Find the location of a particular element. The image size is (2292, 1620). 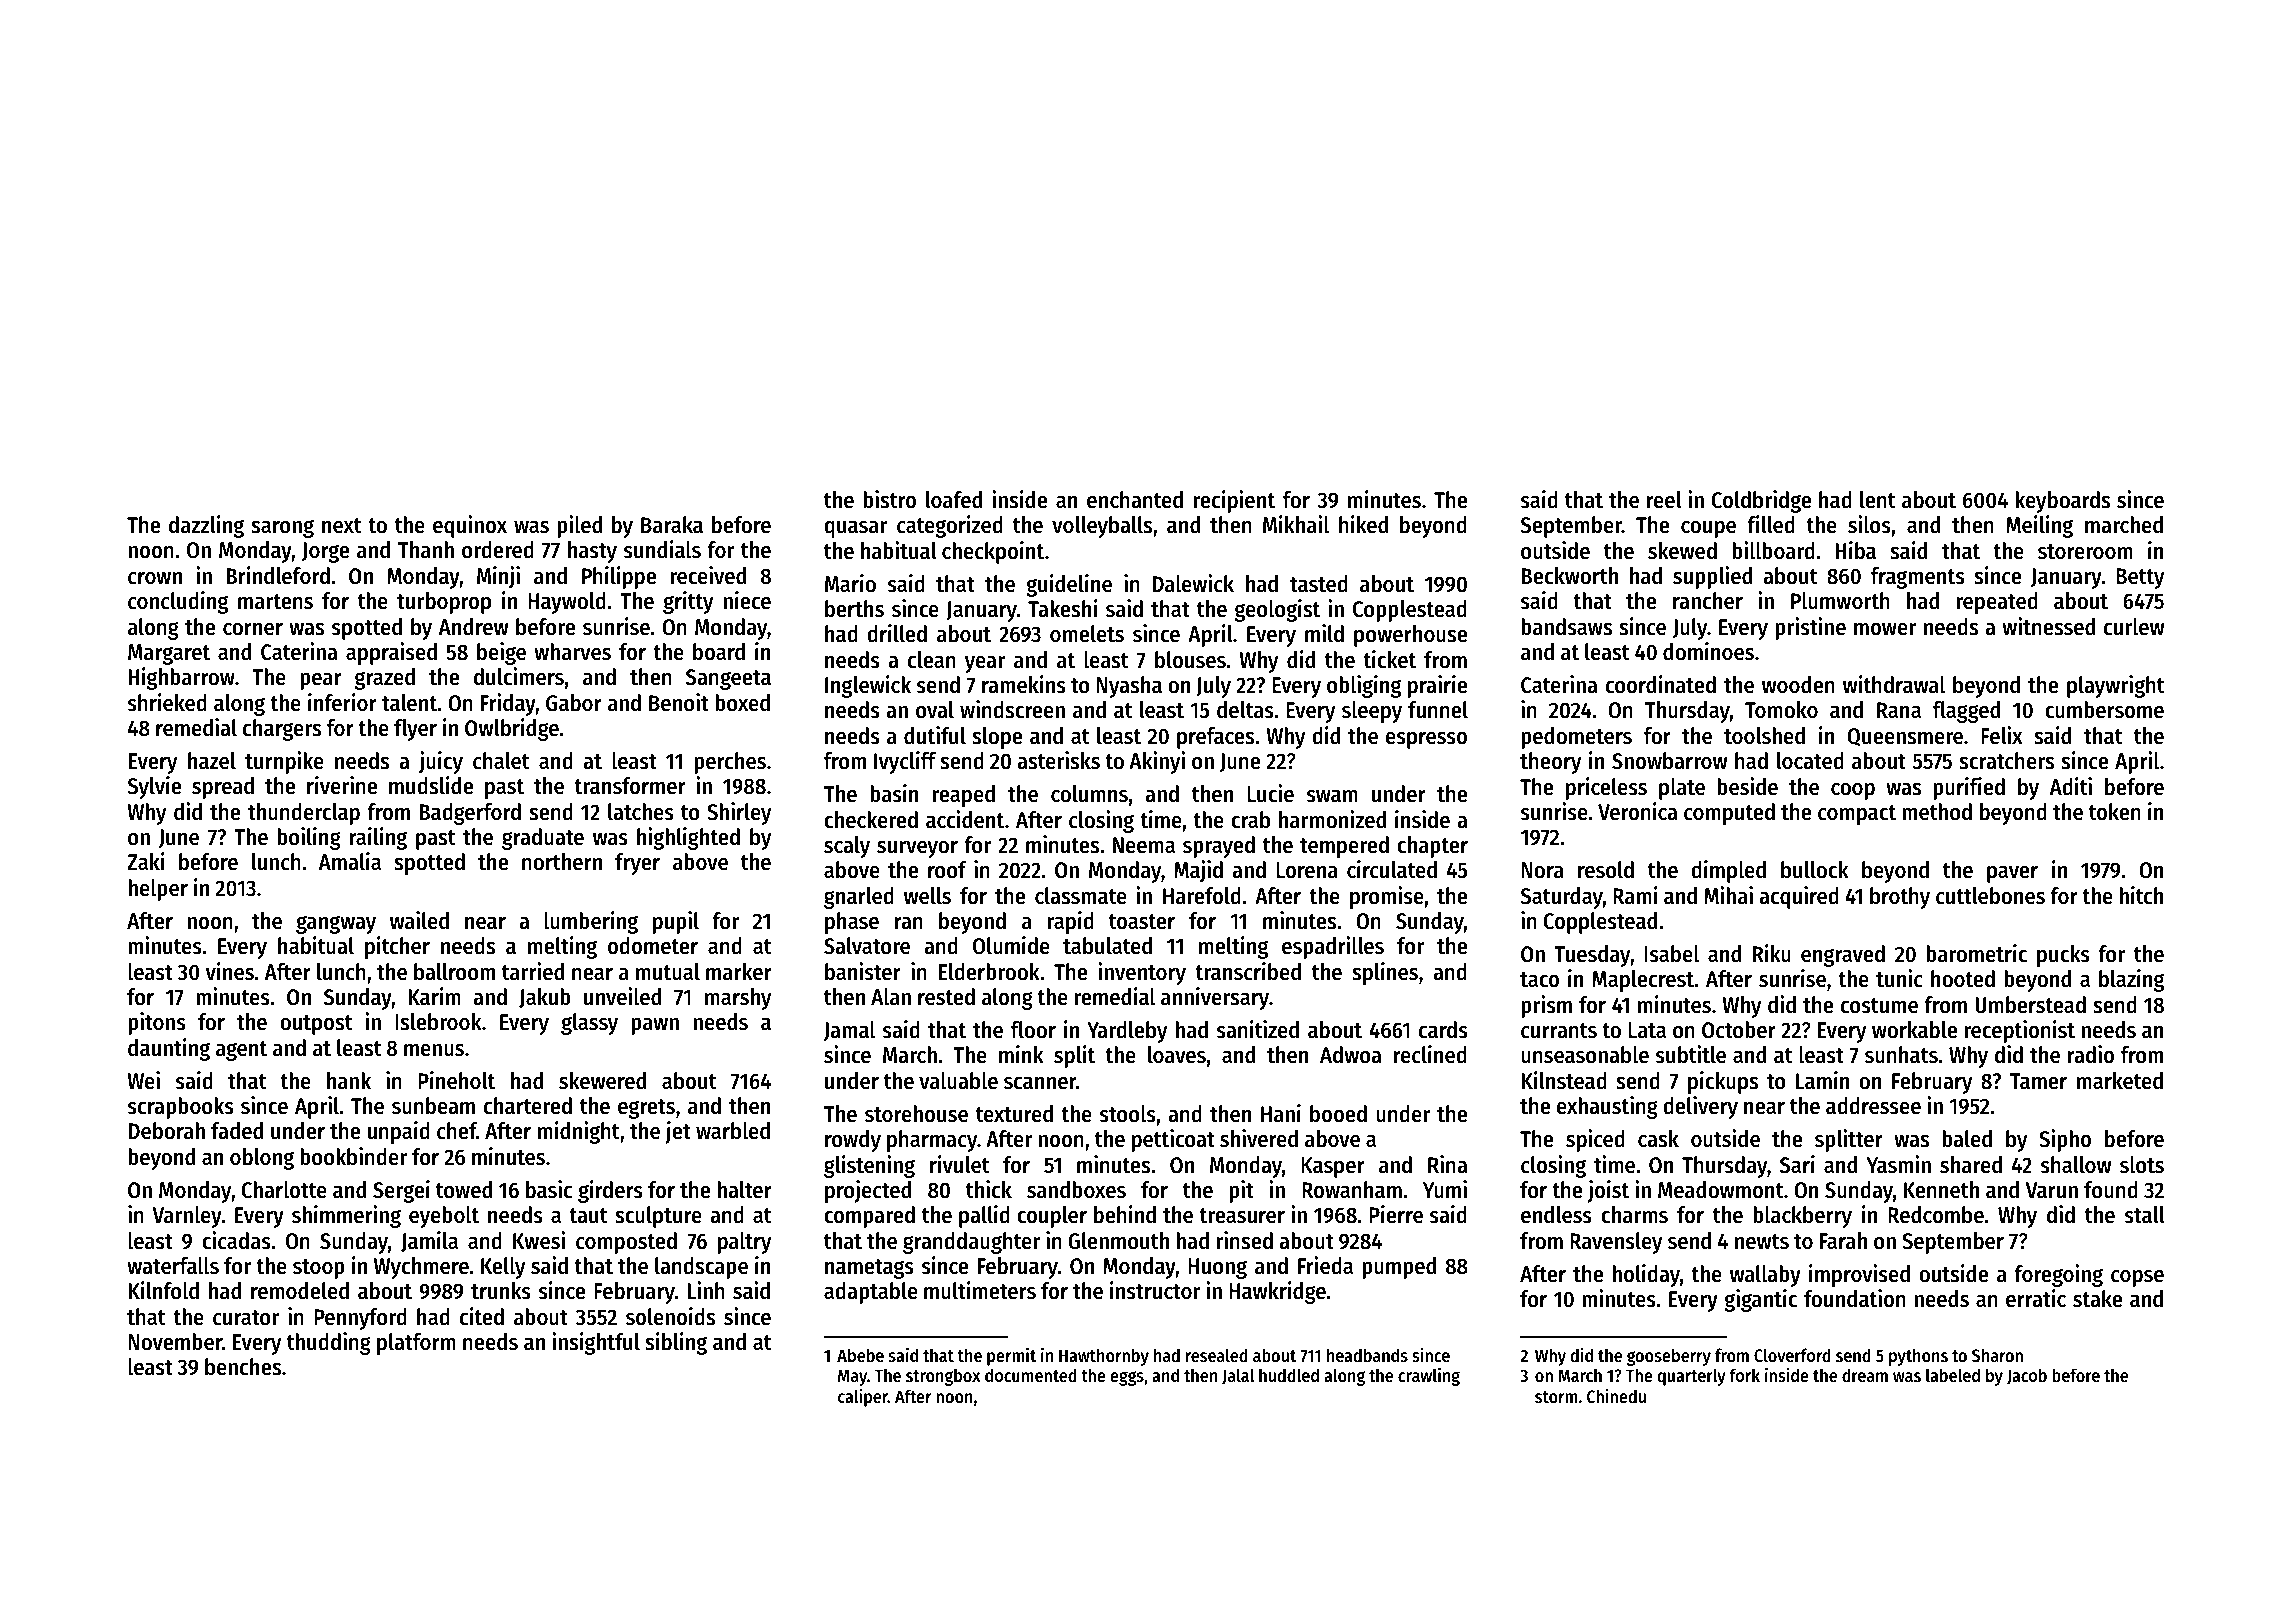

shared is located at coordinates (1971, 1165).
